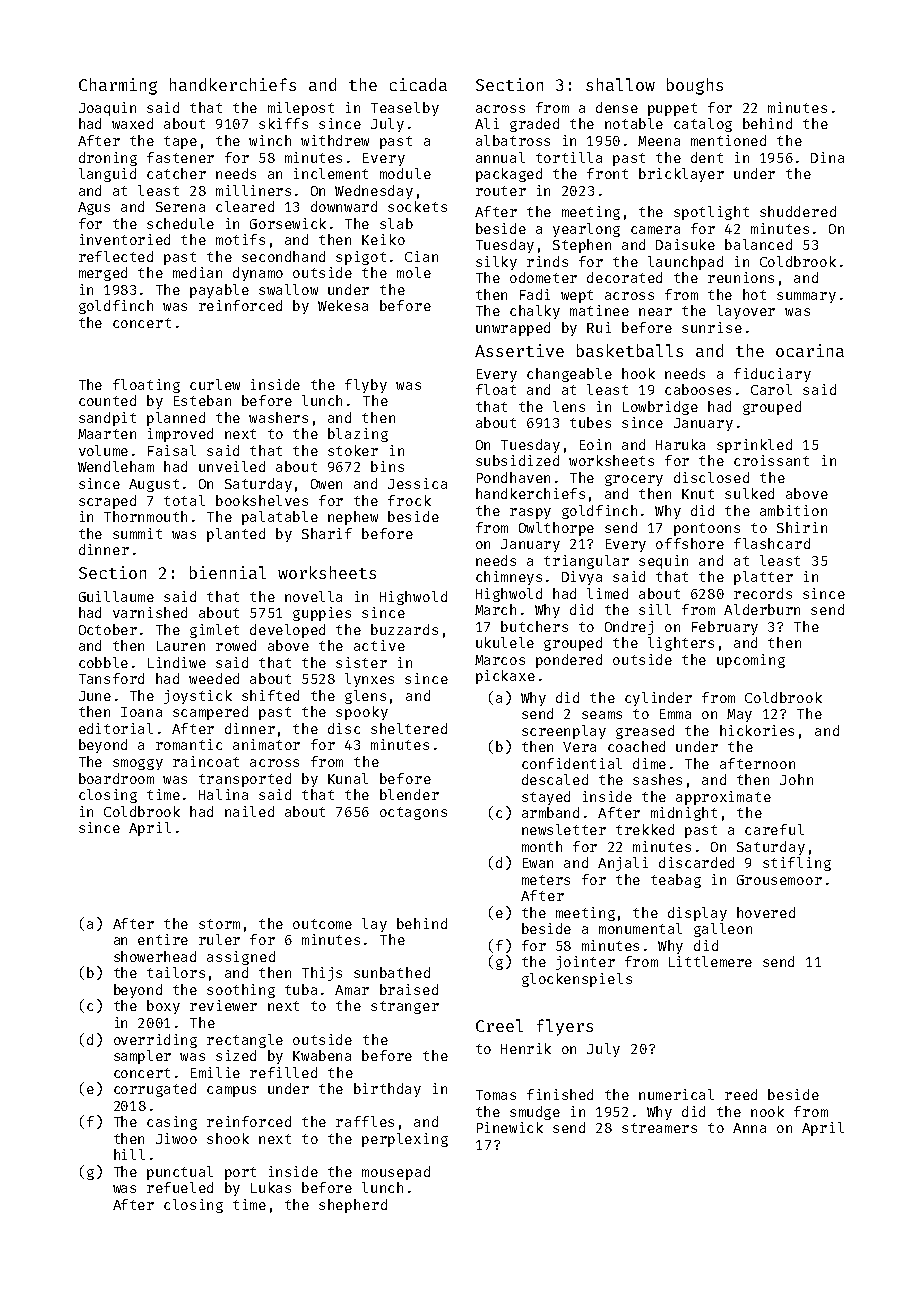 Image resolution: width=924 pixels, height=1308 pixels. What do you see at coordinates (129, 1154) in the page?
I see `hill` at bounding box center [129, 1154].
